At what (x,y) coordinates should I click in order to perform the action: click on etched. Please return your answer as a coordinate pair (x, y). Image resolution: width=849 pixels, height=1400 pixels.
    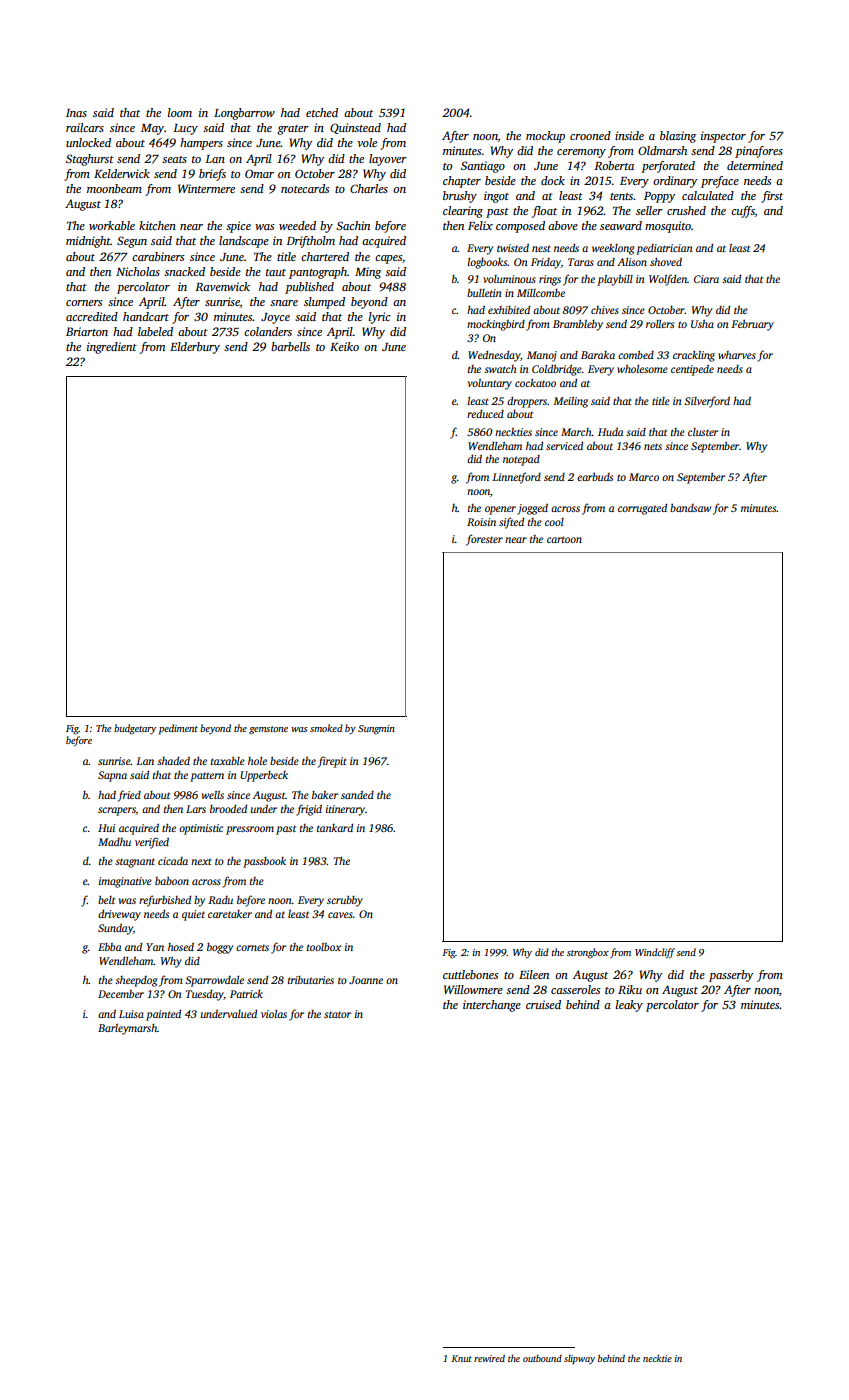
    Looking at the image, I should click on (322, 112).
